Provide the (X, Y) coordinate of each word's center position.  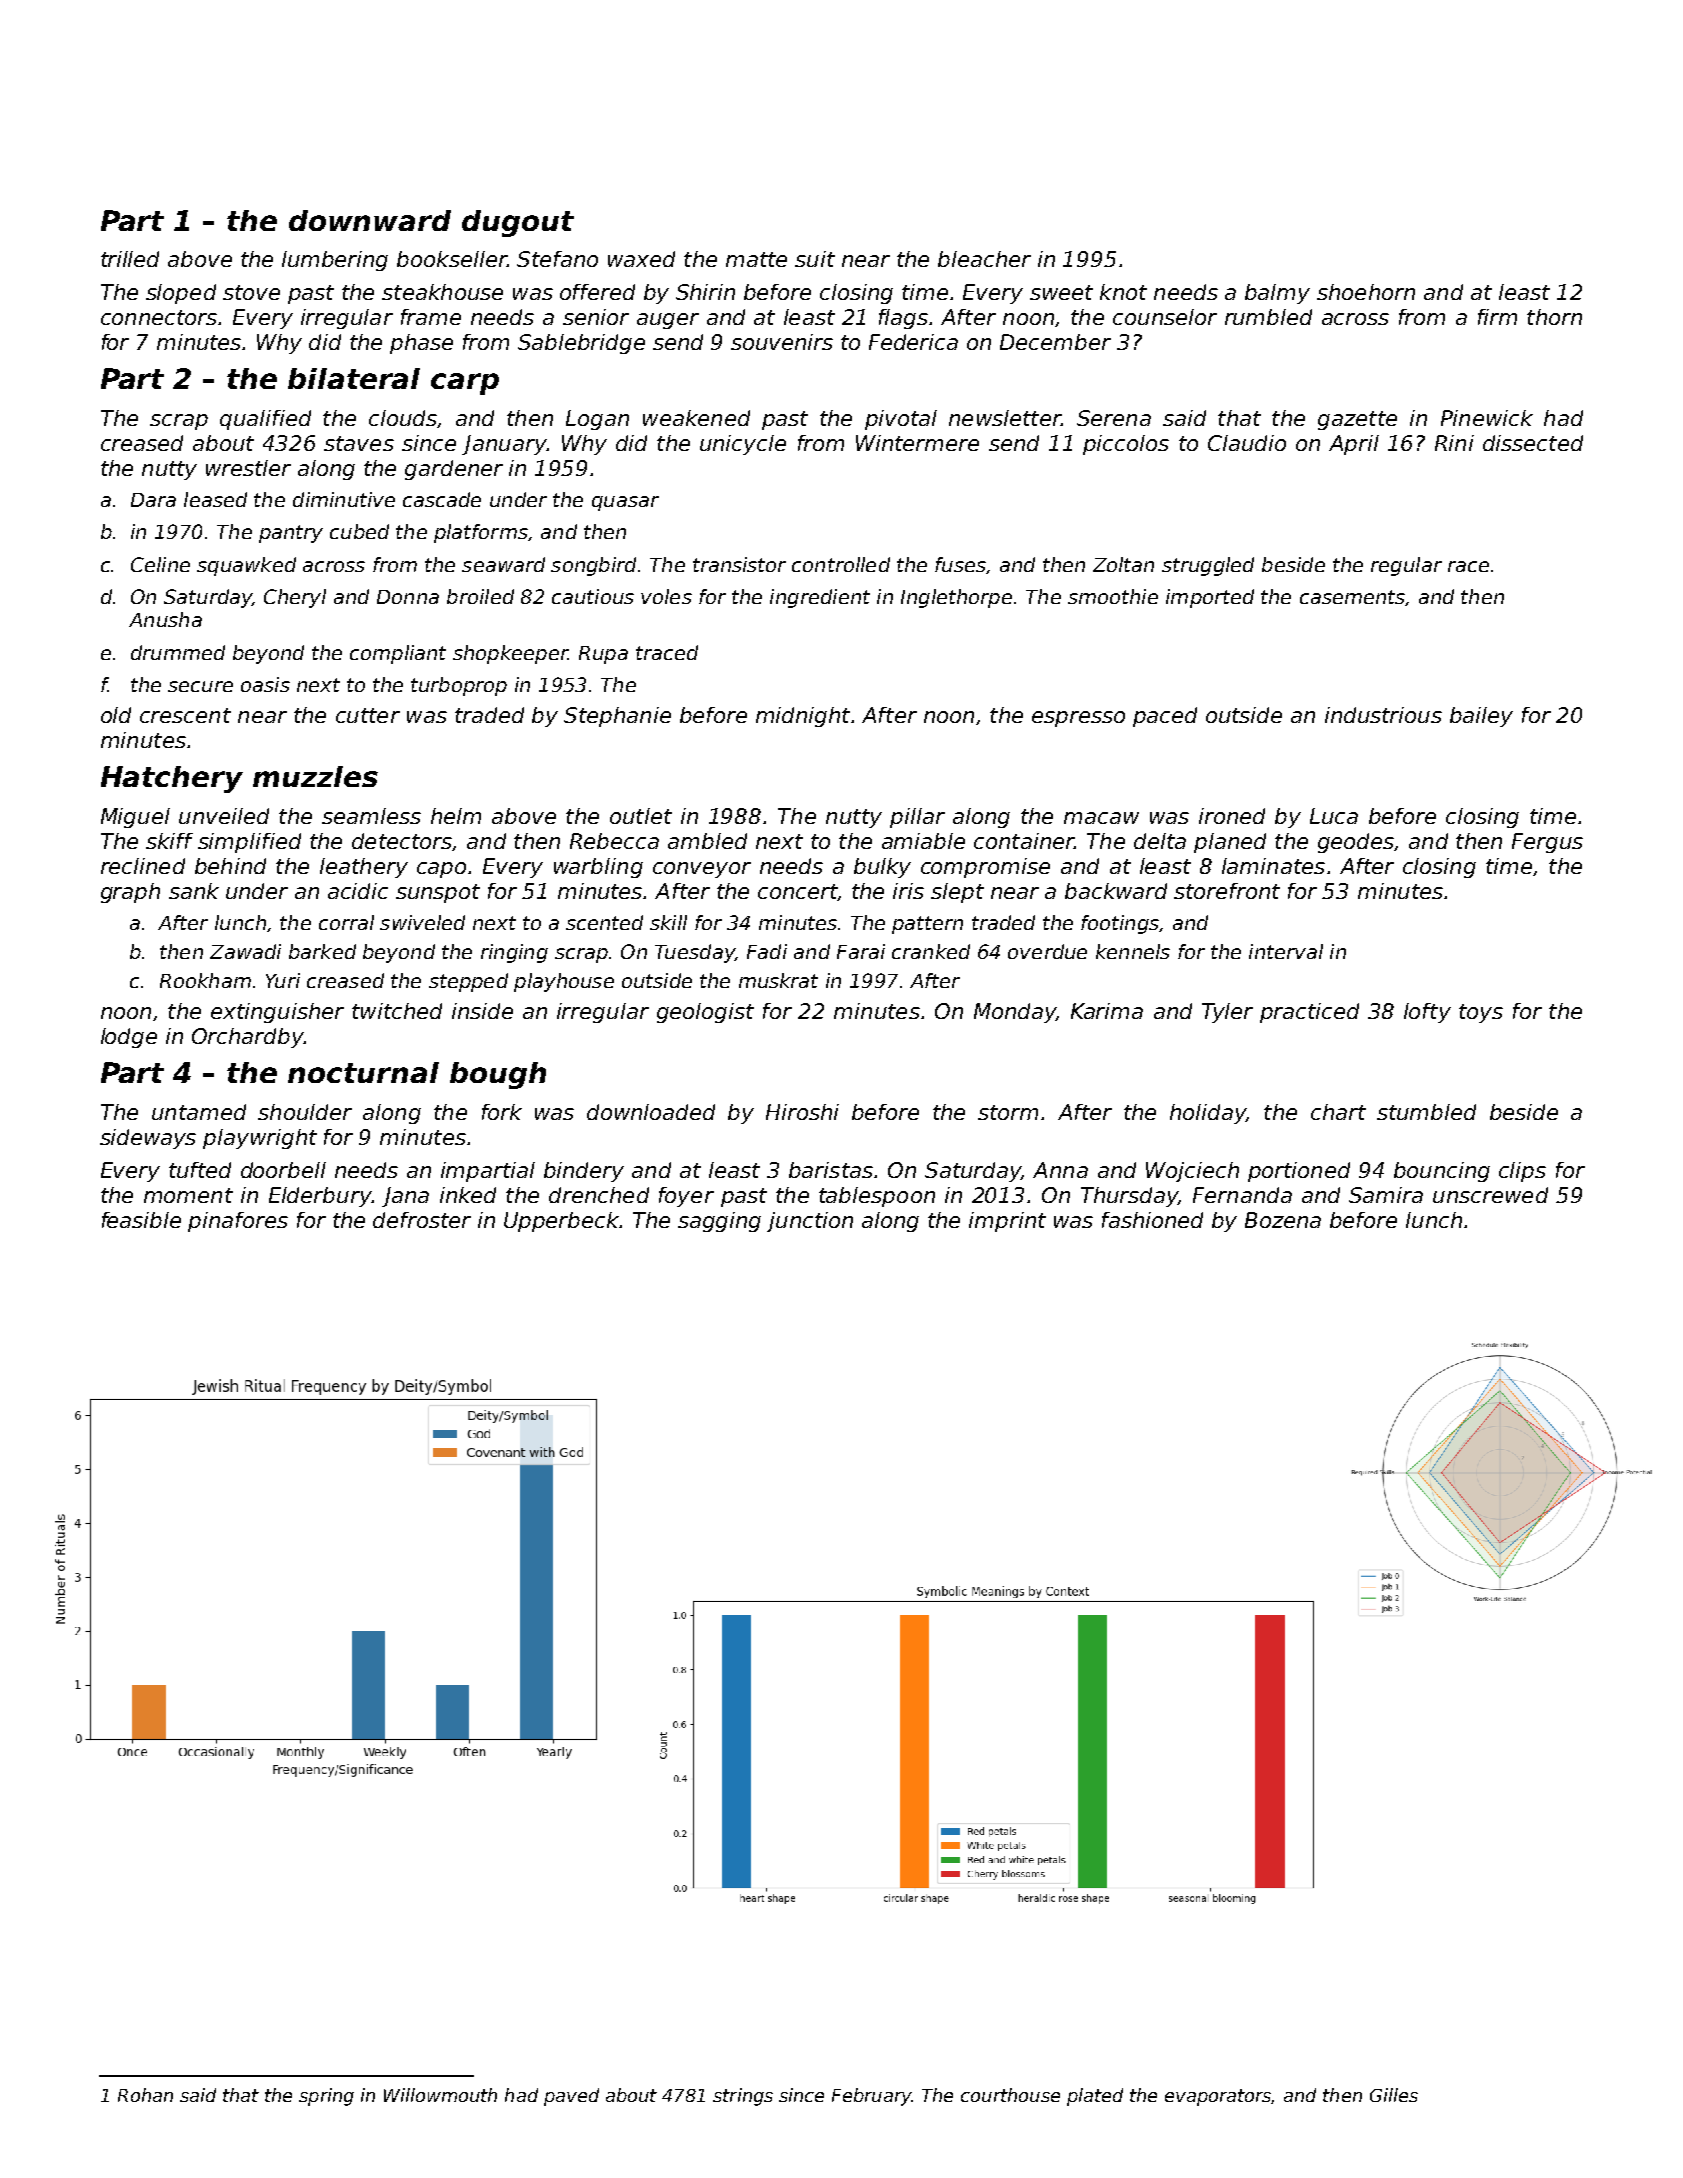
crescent (185, 715)
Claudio (1247, 443)
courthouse (1010, 2095)
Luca (1334, 816)
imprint (1007, 1222)
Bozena (1283, 1220)
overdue (1047, 951)
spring (326, 2097)
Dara (153, 500)
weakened (696, 418)
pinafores (238, 1222)
